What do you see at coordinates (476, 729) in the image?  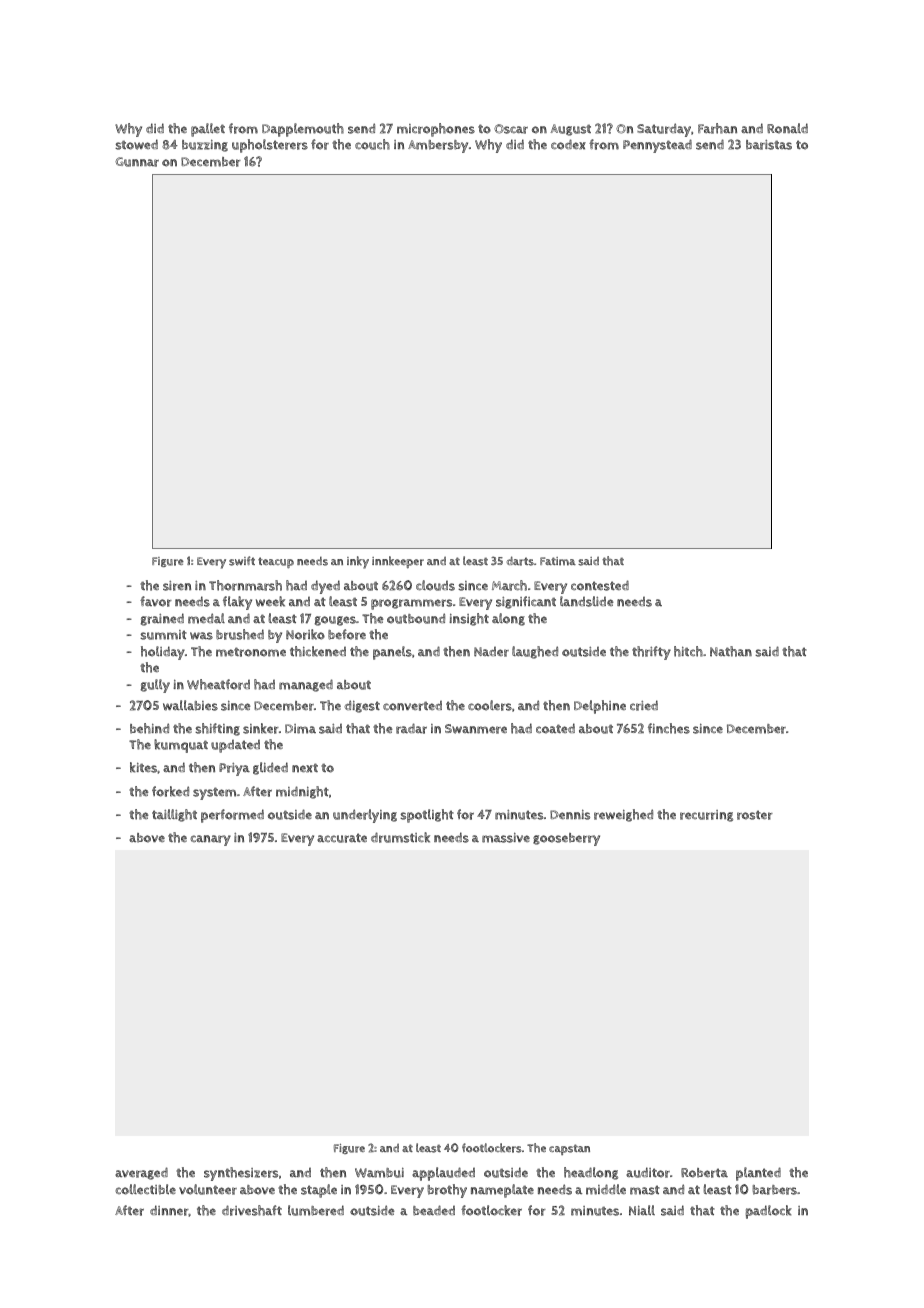 I see `Swanmere` at bounding box center [476, 729].
